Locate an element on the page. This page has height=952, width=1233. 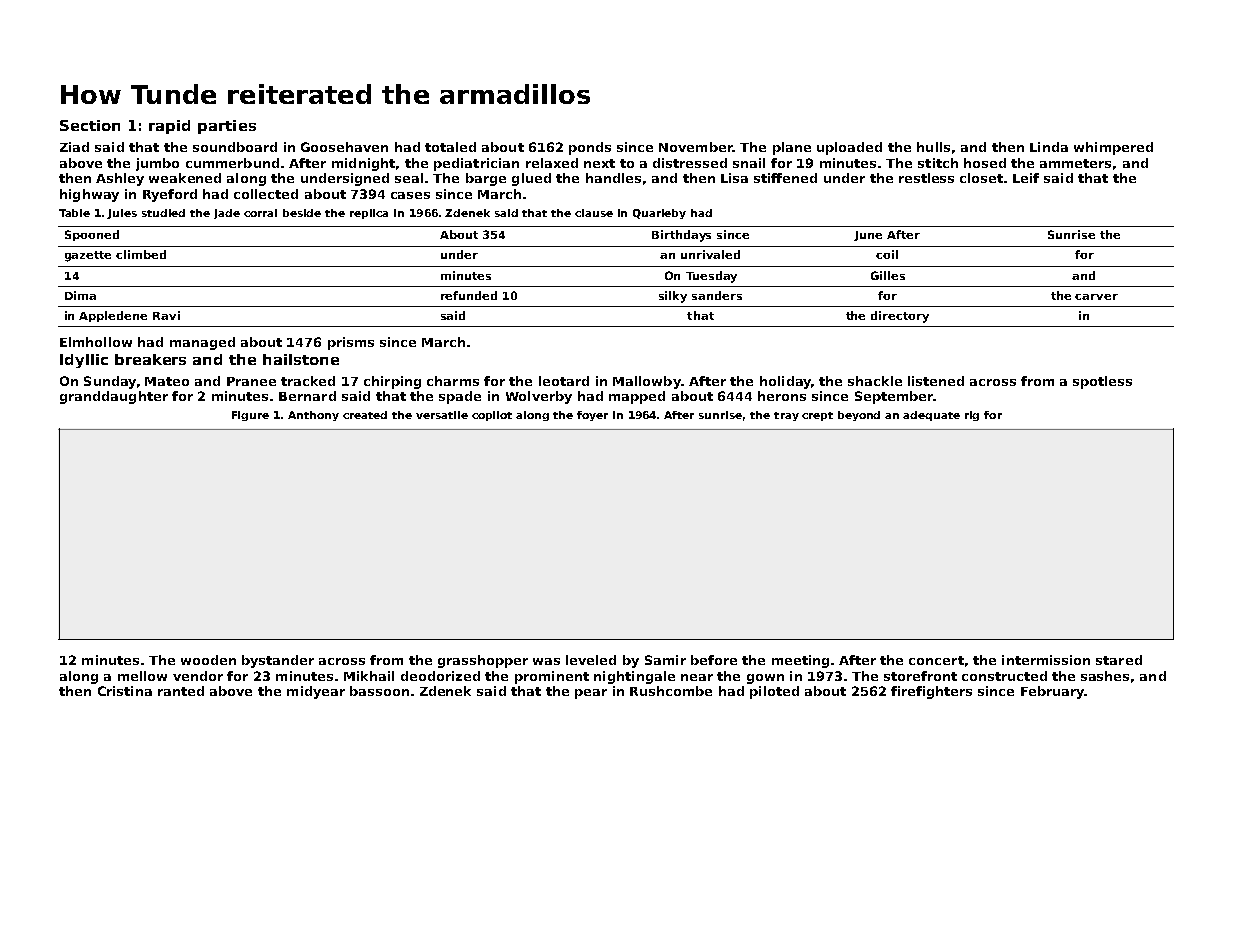
was is located at coordinates (546, 661).
